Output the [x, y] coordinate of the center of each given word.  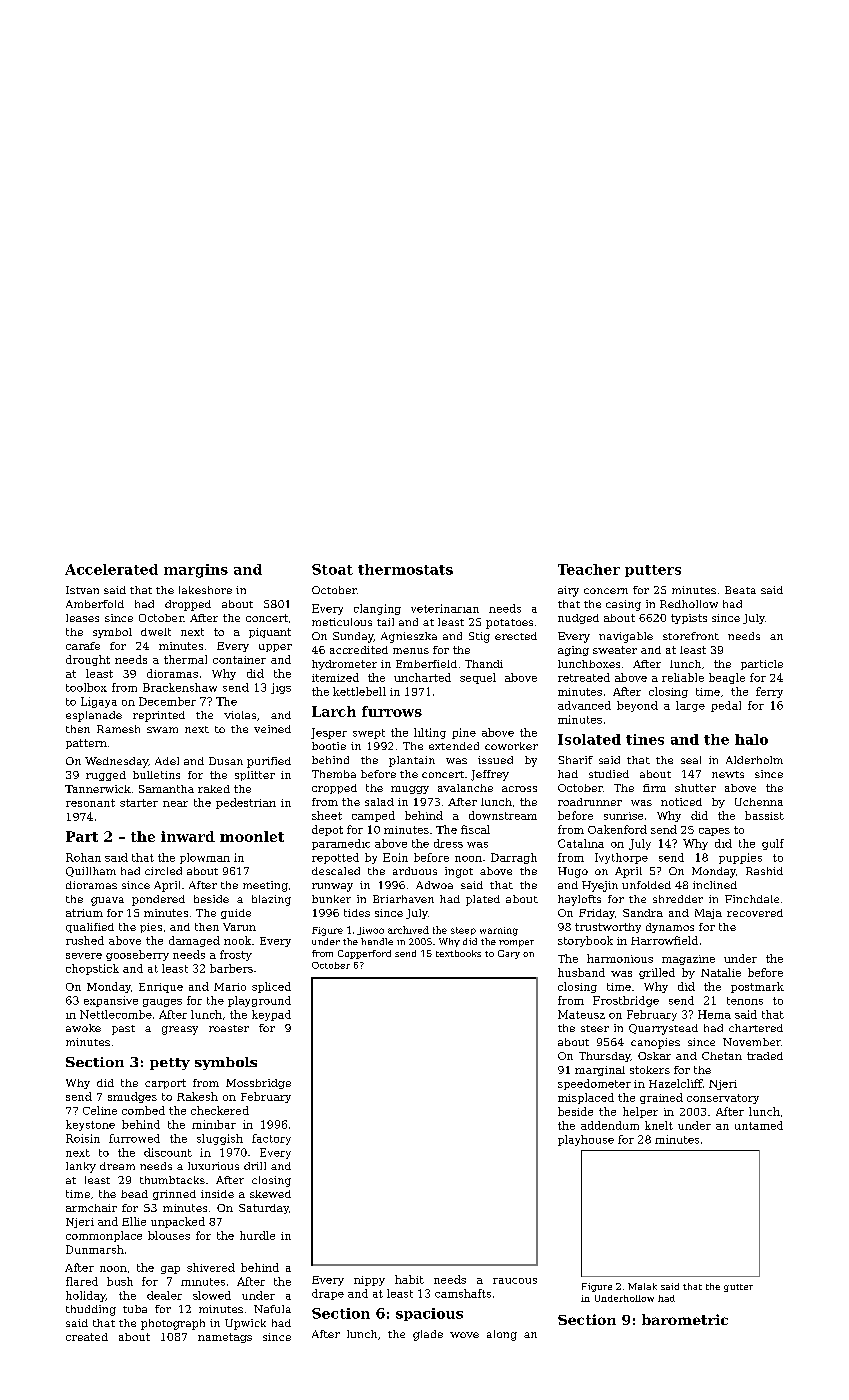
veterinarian [445, 608]
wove [464, 1335]
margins [196, 571]
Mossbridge [258, 1084]
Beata [740, 590]
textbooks [458, 953]
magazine [688, 960]
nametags [225, 1338]
